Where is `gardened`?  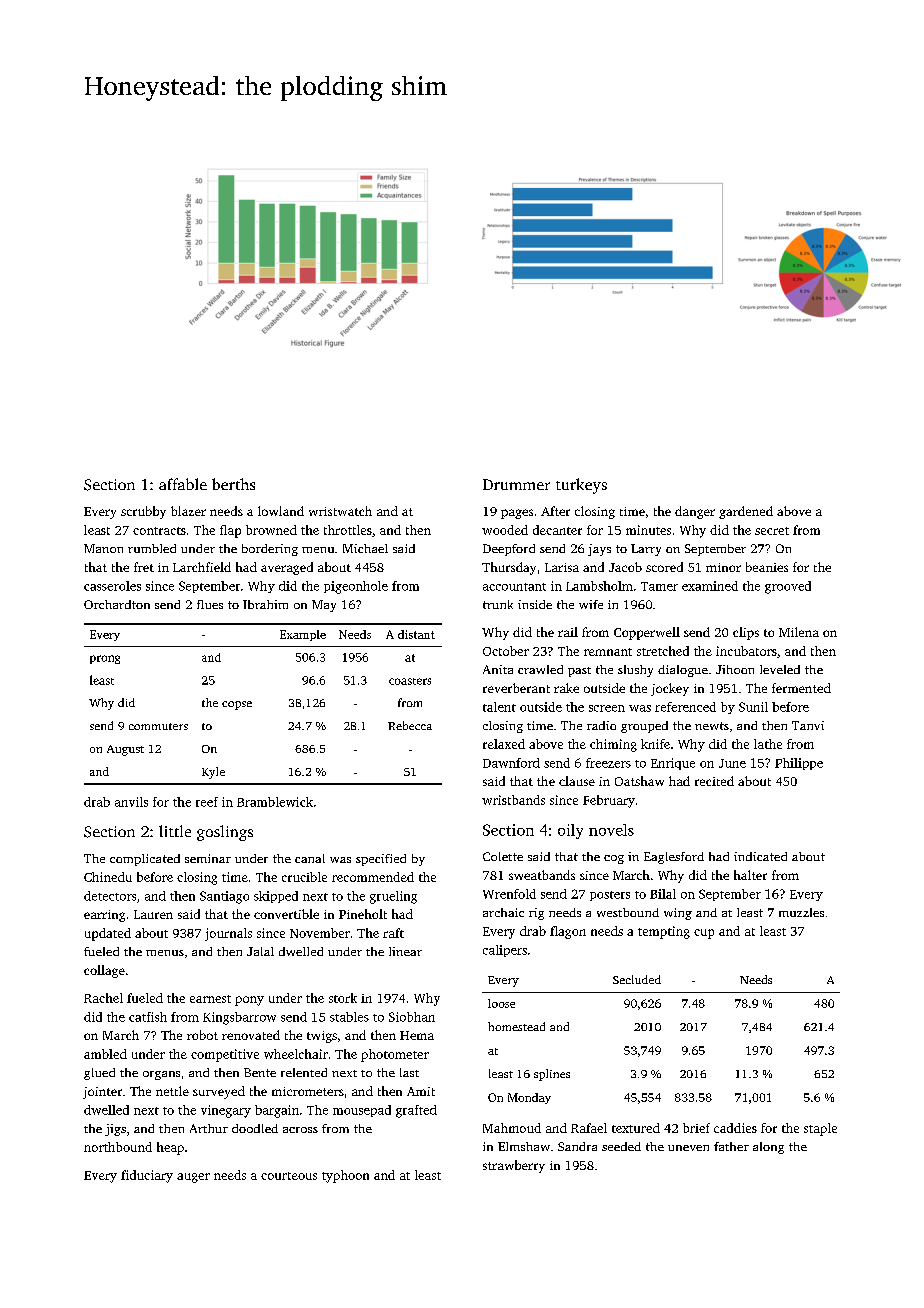 gardened is located at coordinates (746, 512).
